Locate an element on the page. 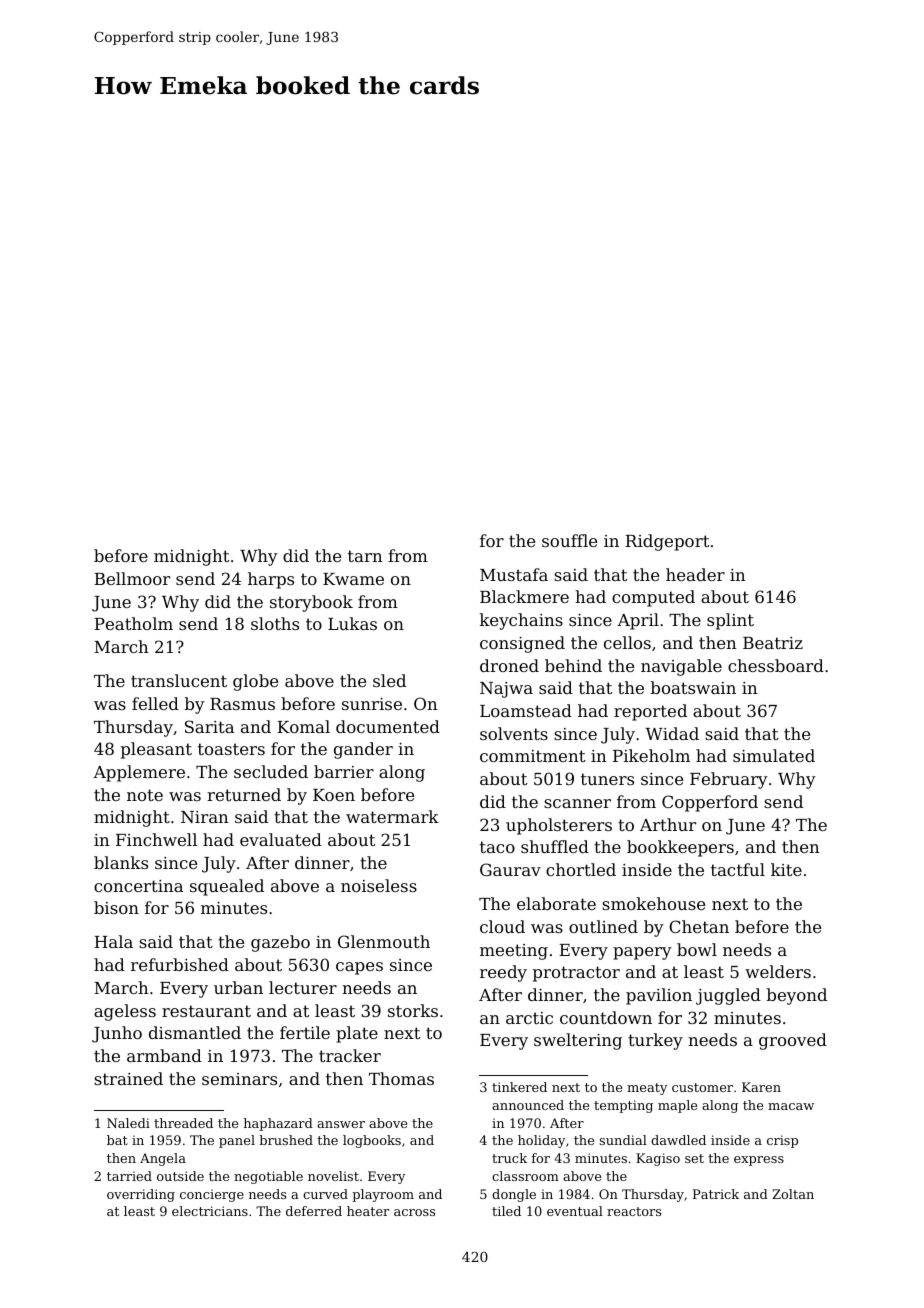 The height and width of the document is (1308, 924). tempting is located at coordinates (623, 1106).
